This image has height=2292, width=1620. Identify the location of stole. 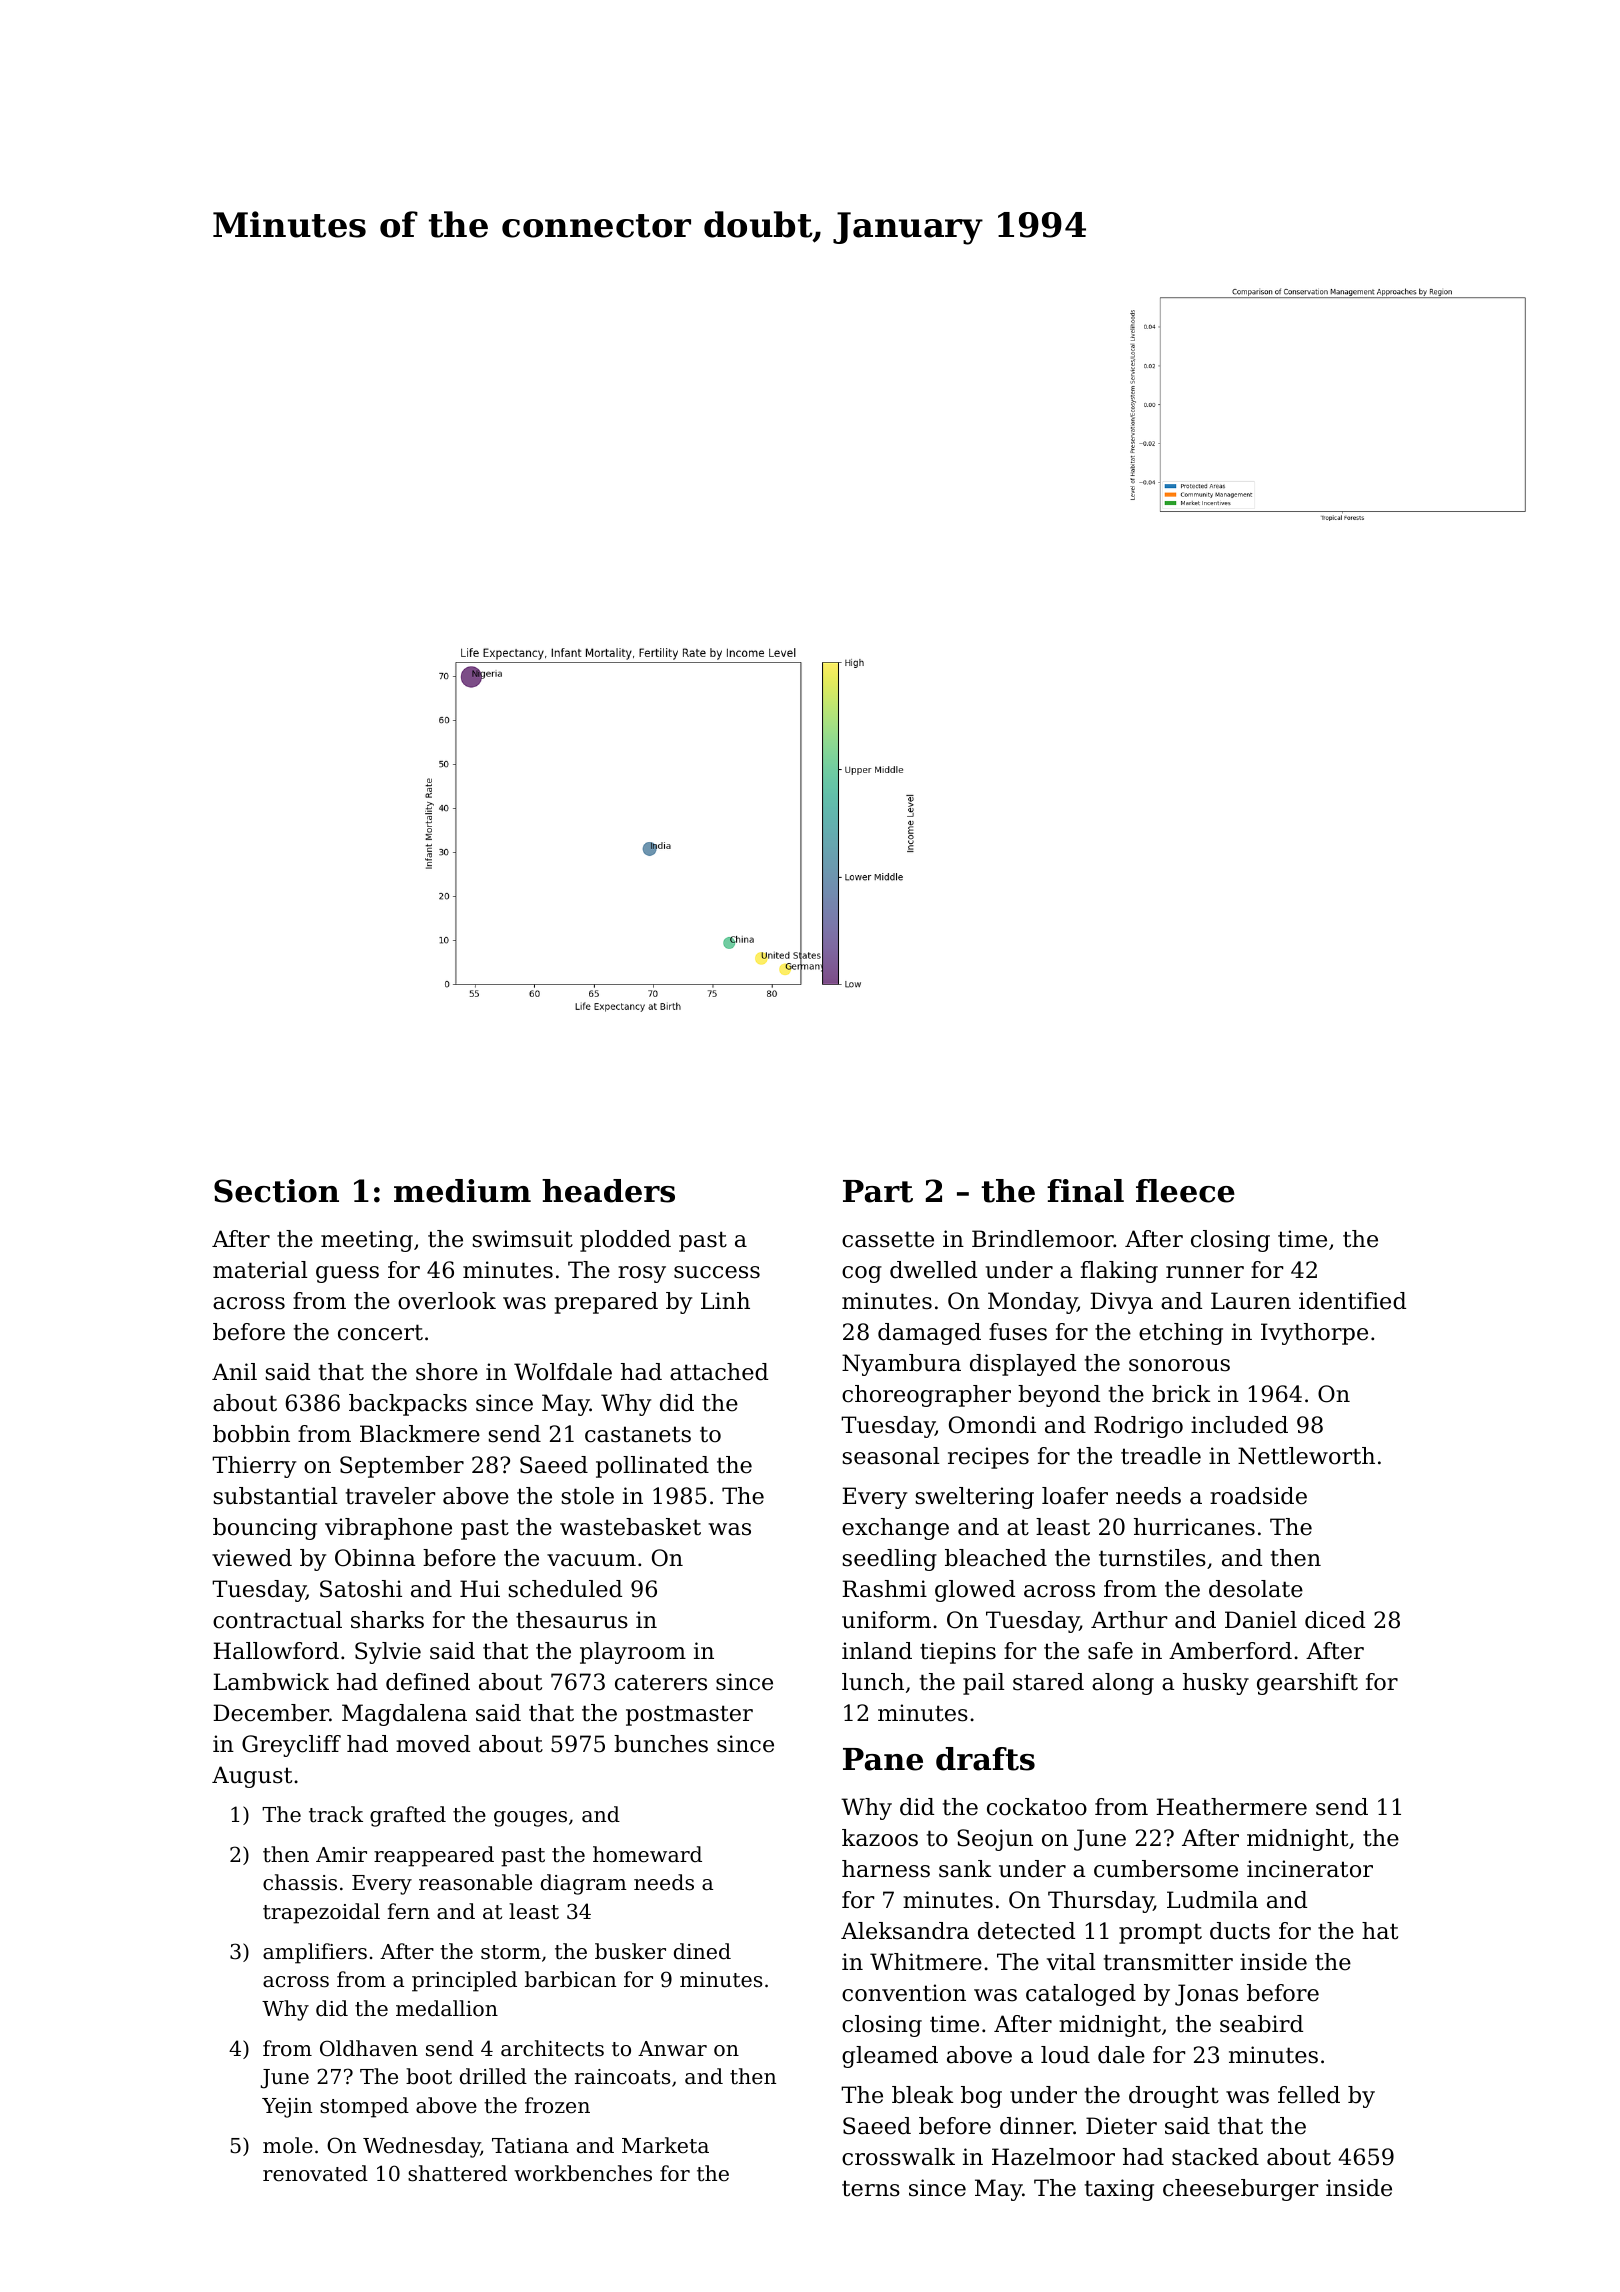
(588, 1496).
